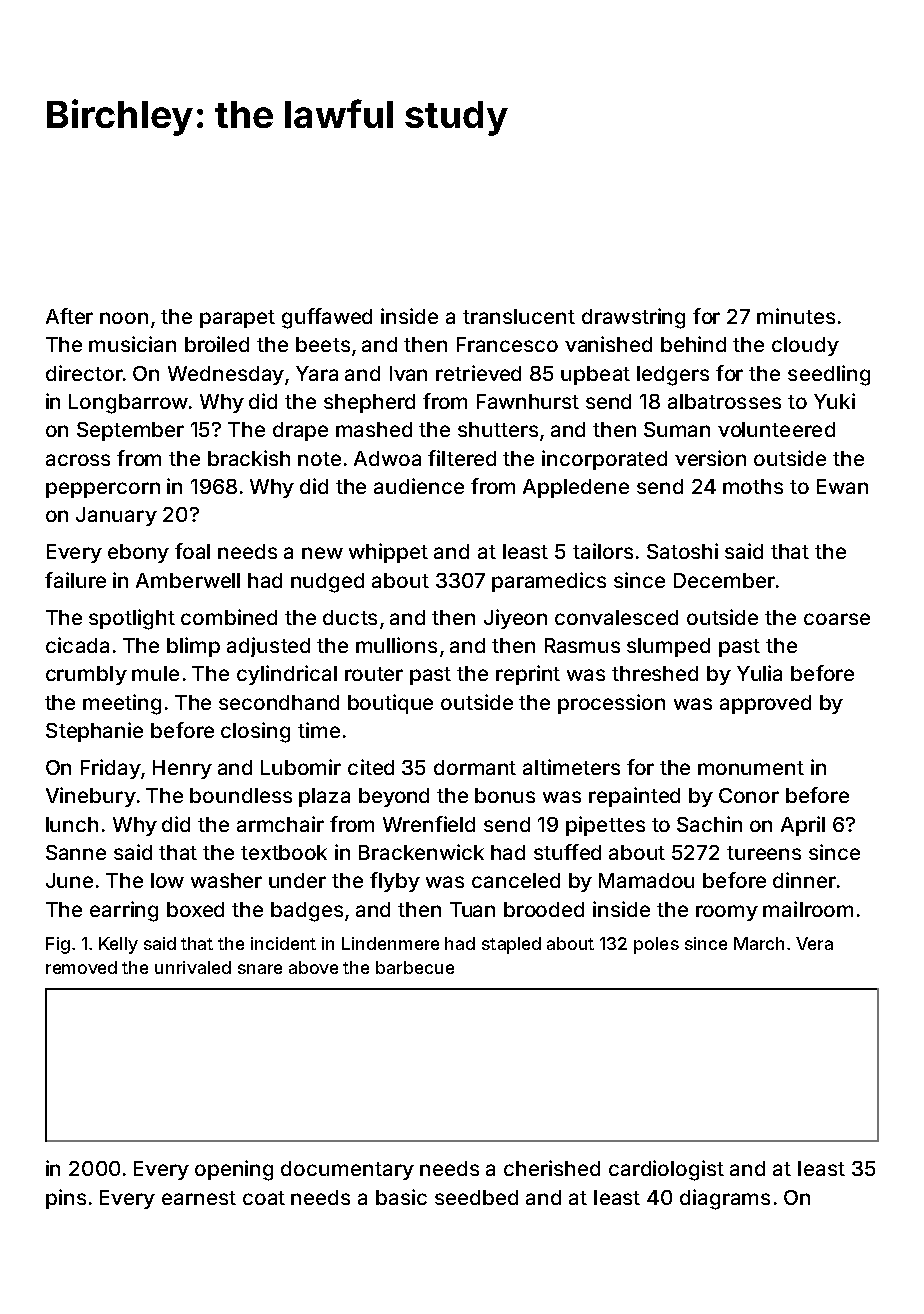 This document has height=1314, width=924. I want to click on washer, so click(226, 880).
